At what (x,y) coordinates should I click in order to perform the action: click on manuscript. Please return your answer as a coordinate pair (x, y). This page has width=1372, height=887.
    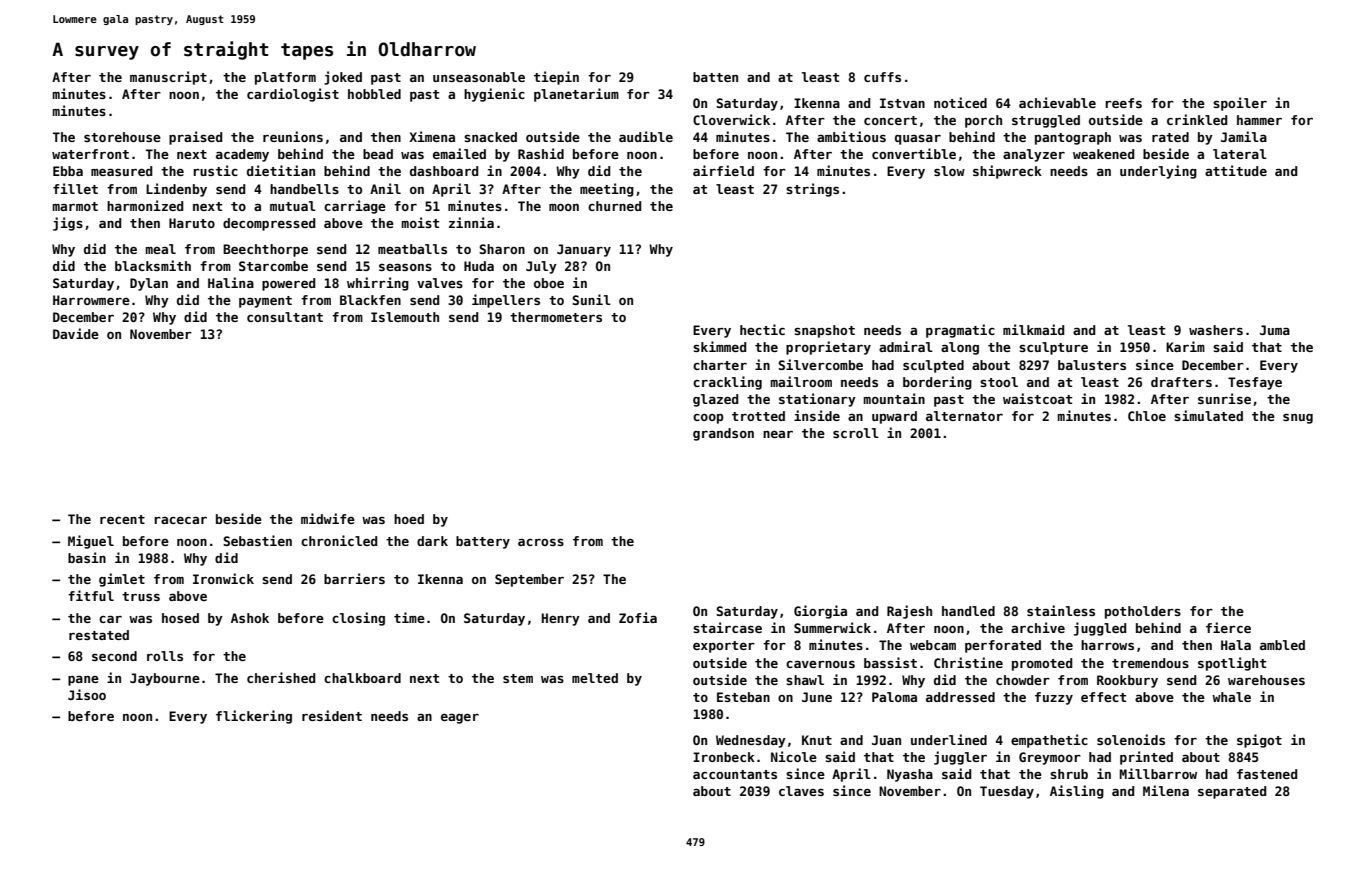
    Looking at the image, I should click on (168, 78).
